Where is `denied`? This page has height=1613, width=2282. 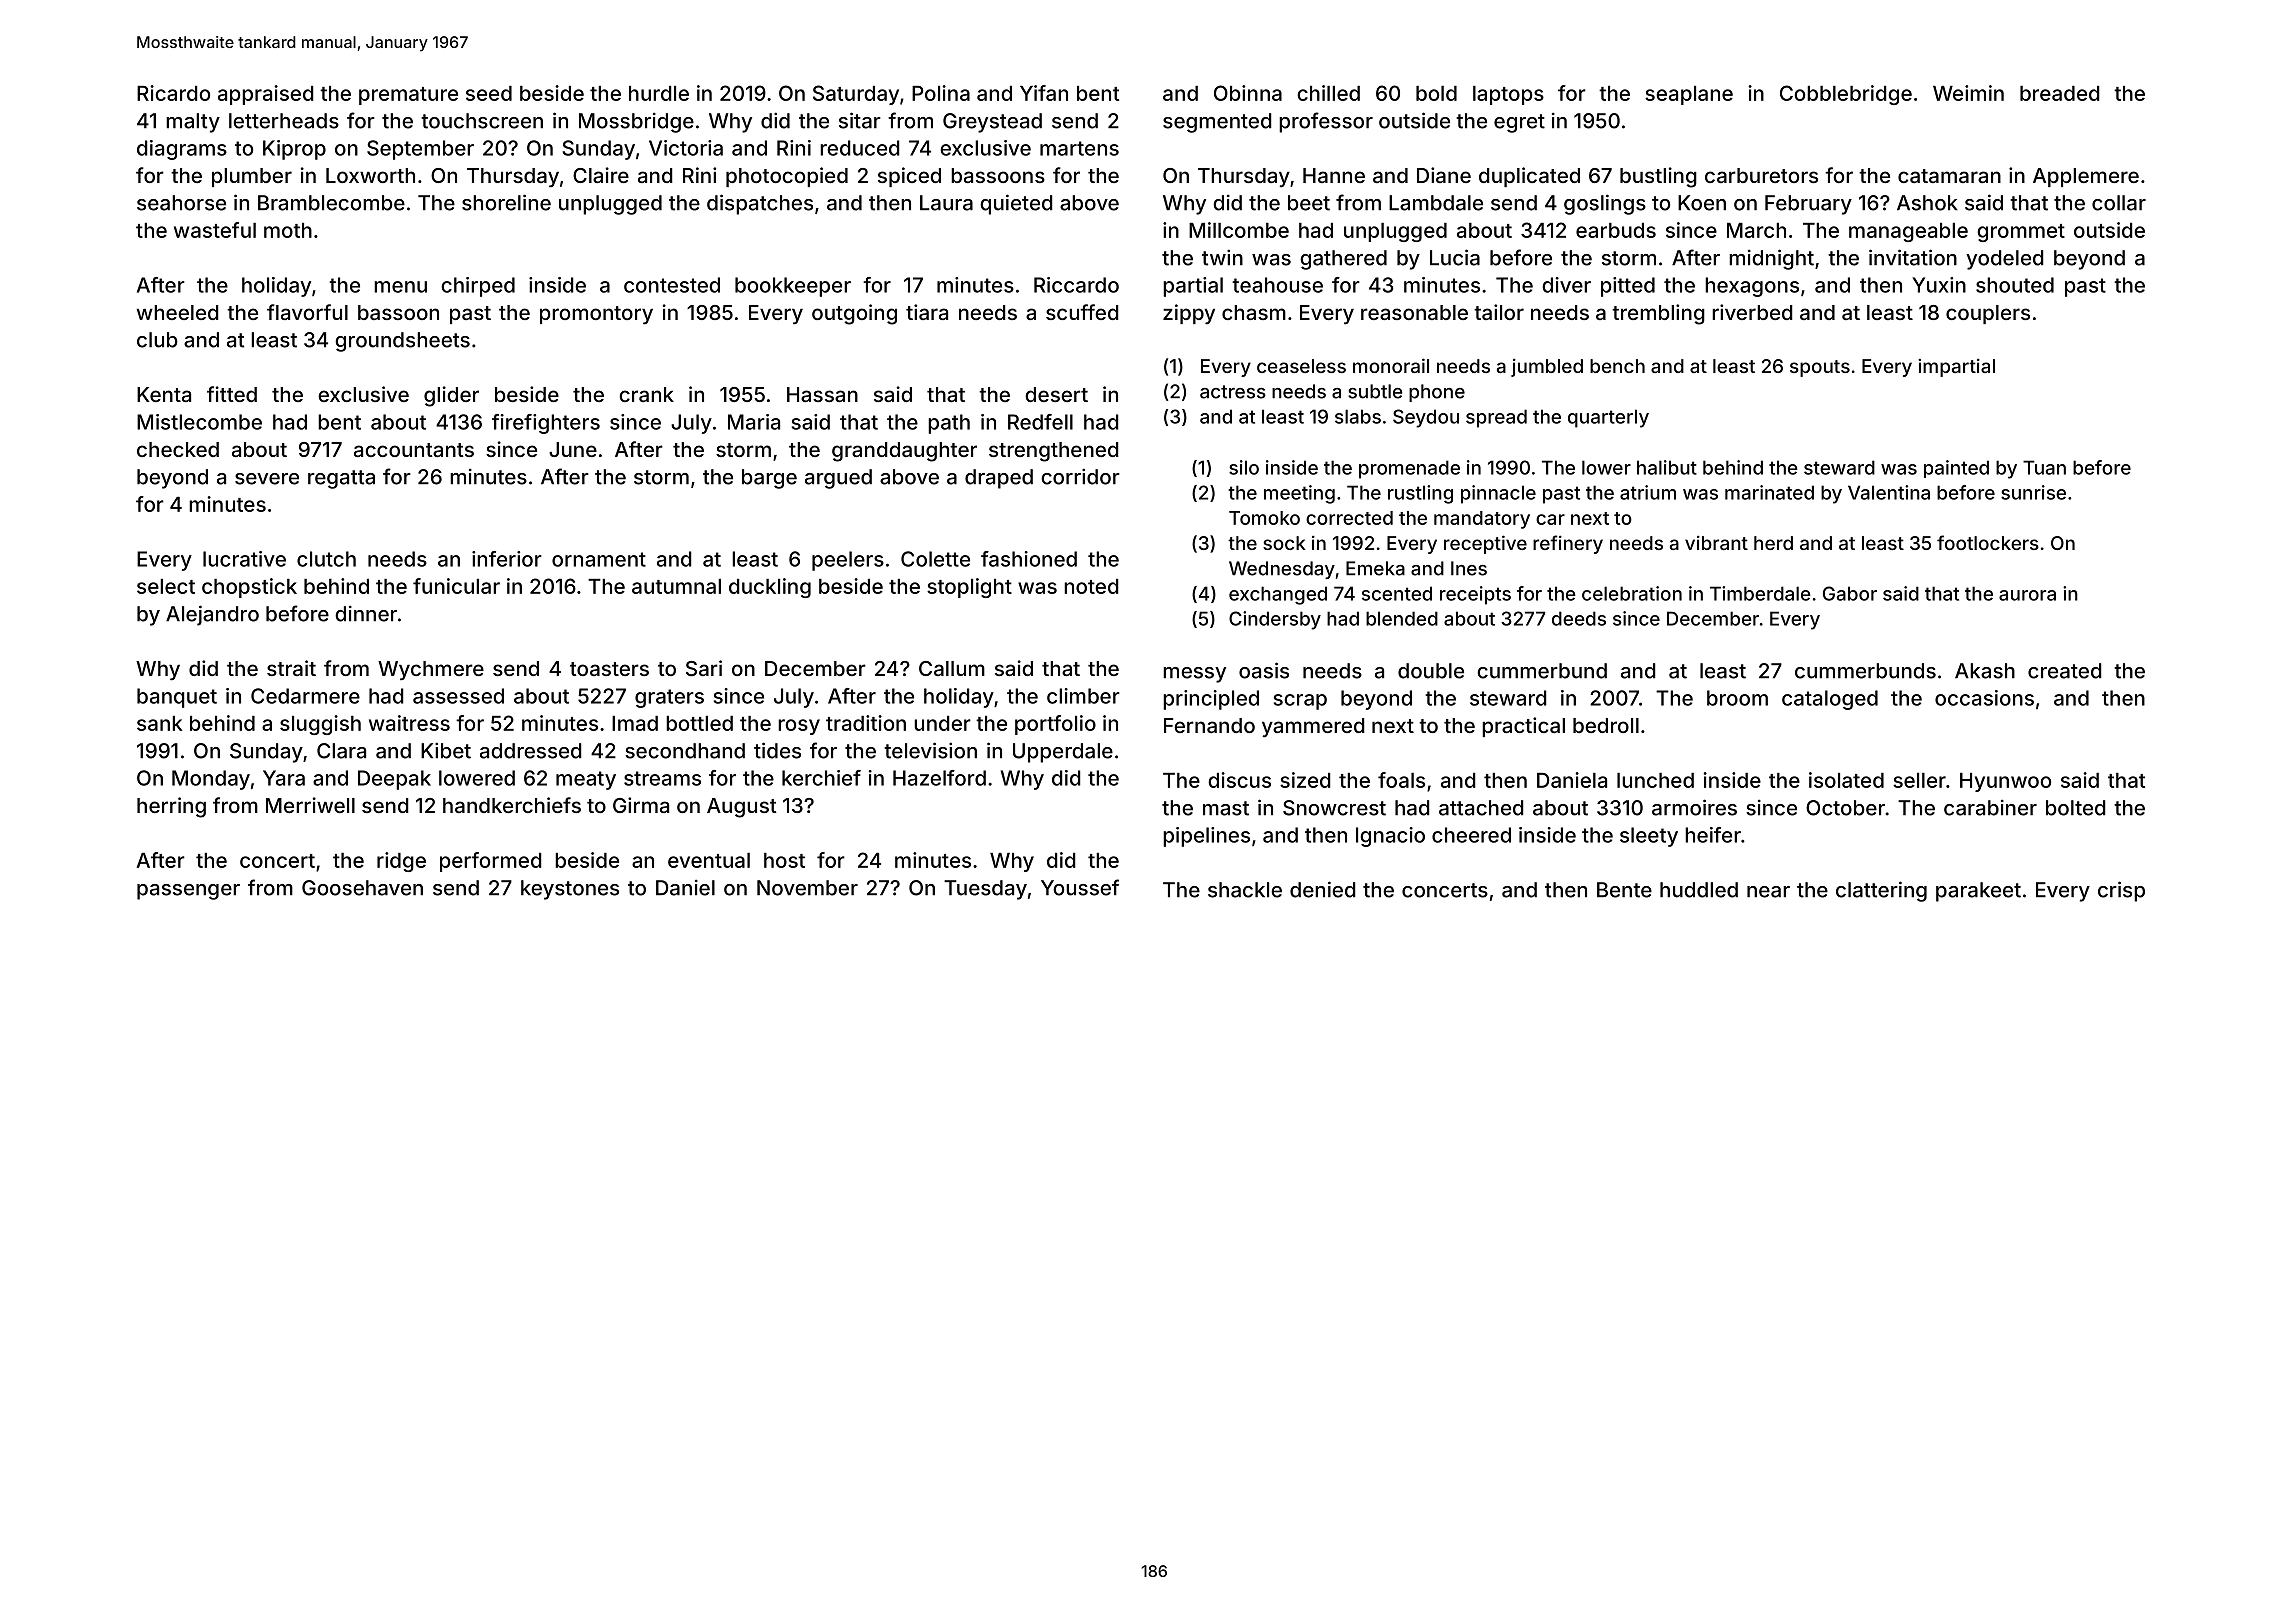
denied is located at coordinates (1323, 889).
